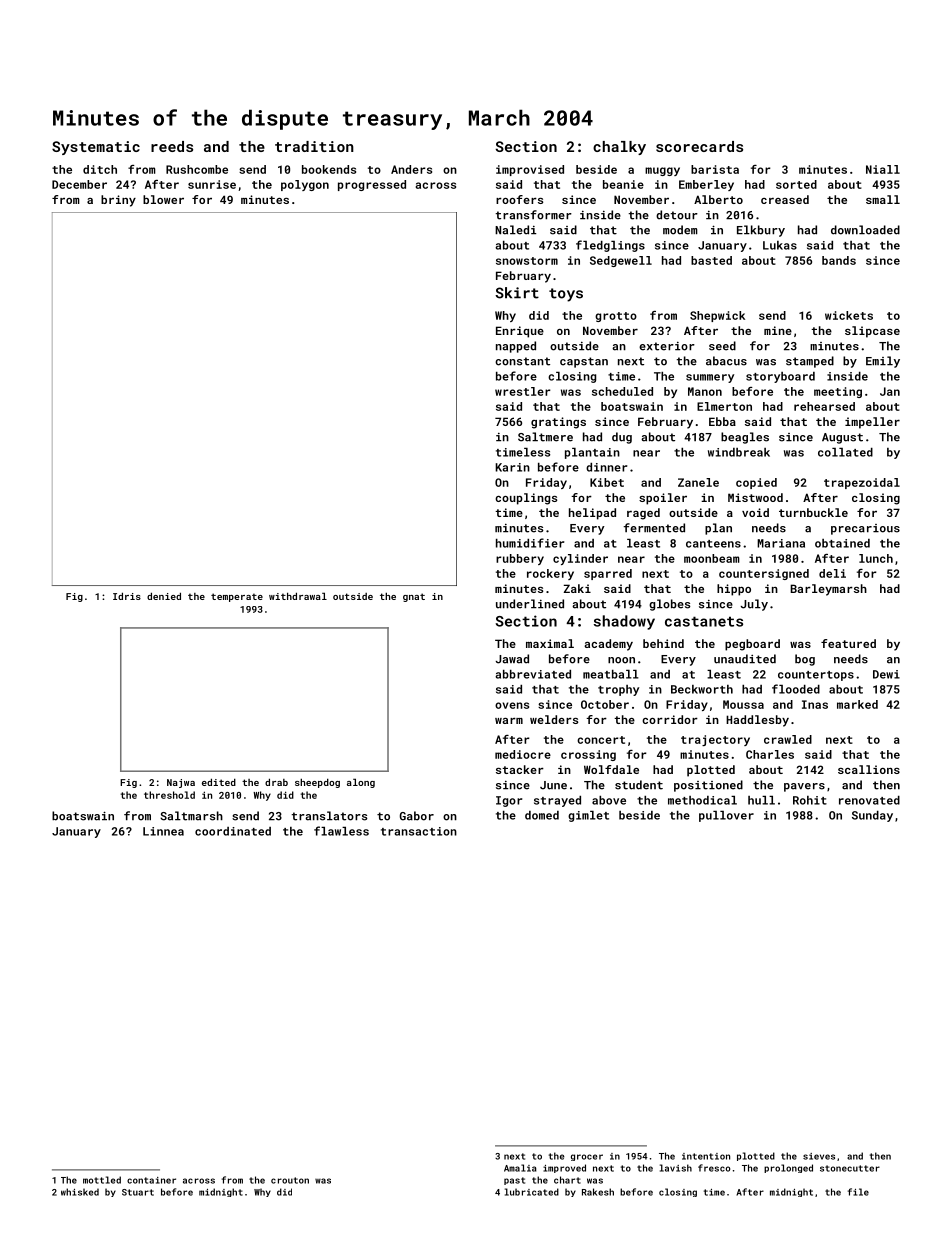 This image has width=952, height=1233. I want to click on improvised, so click(530, 170).
